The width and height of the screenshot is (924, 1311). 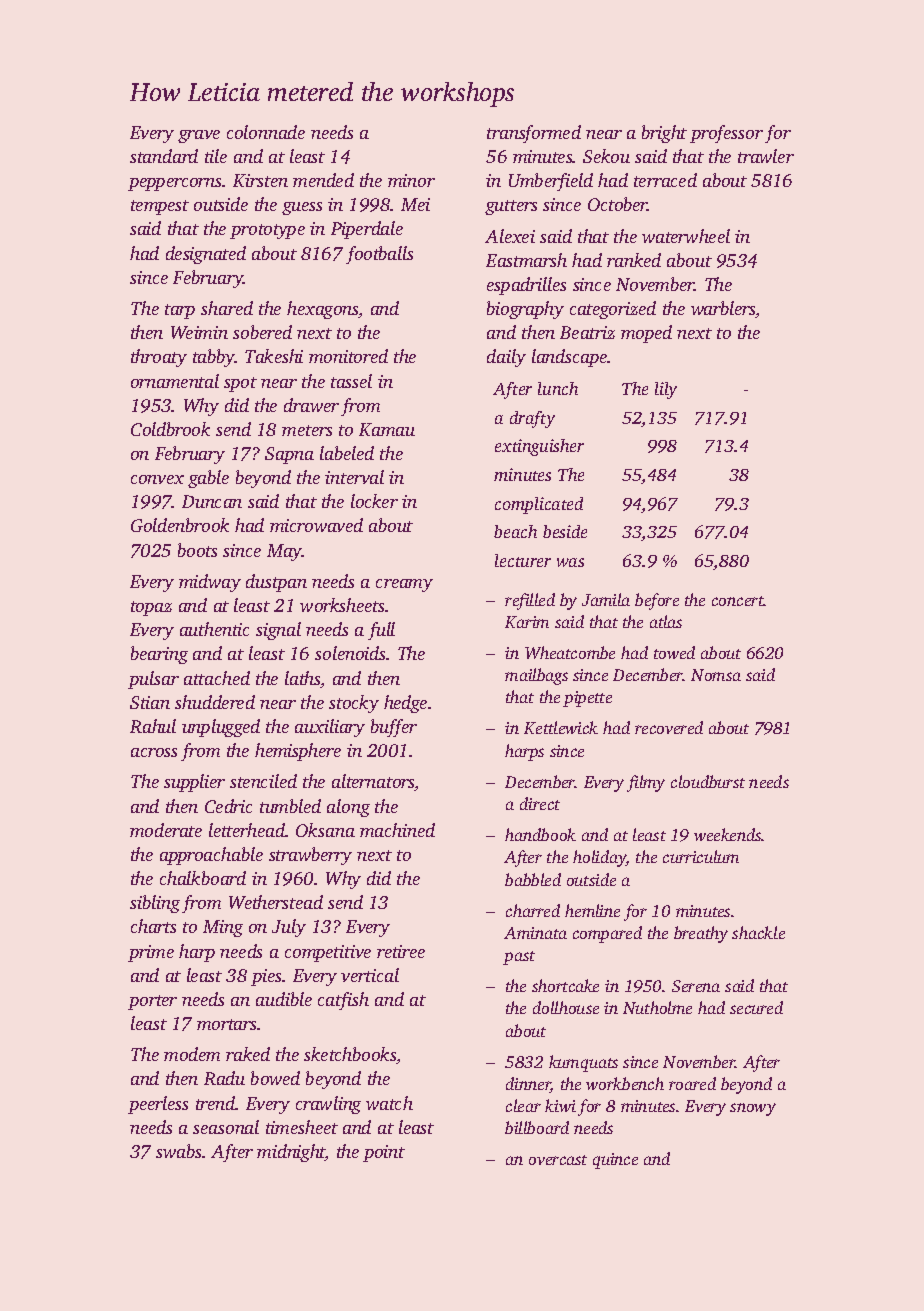 I want to click on Eastmarsh, so click(x=526, y=260).
